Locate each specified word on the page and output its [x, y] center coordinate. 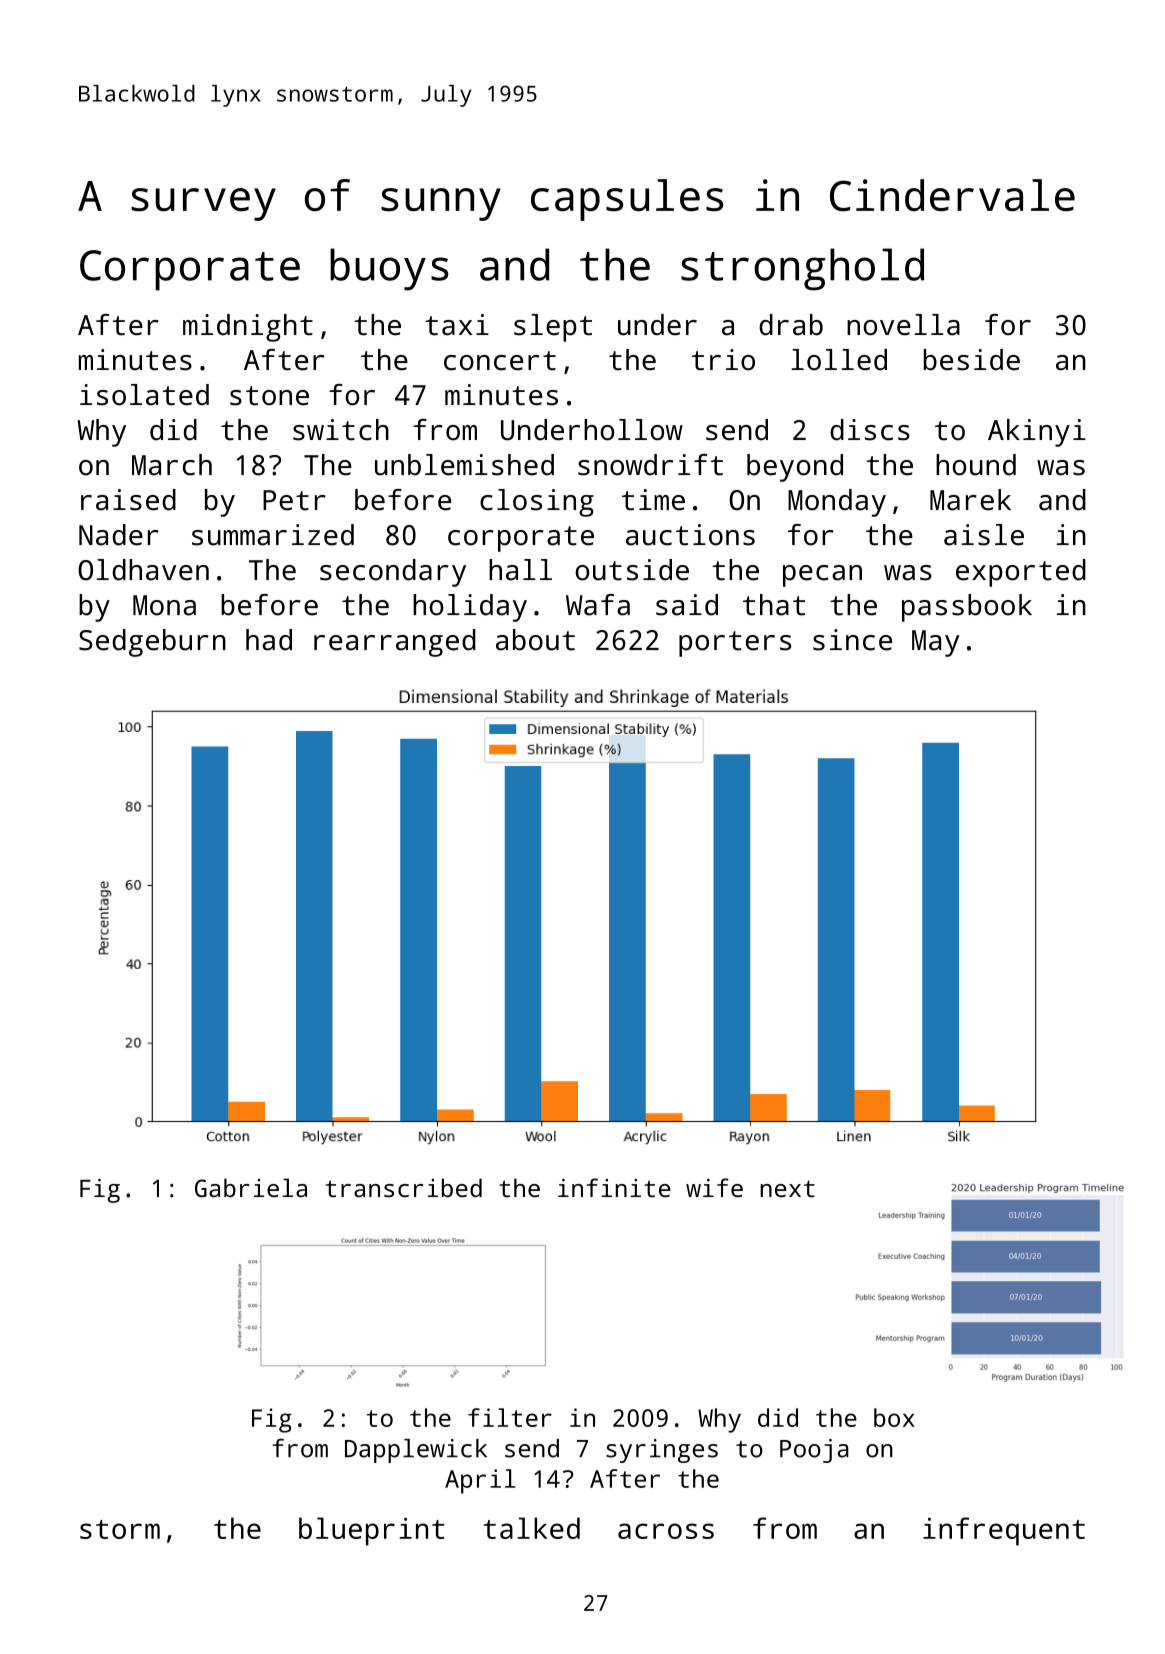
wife [714, 1188]
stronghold [802, 269]
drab [791, 325]
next [787, 1189]
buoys [389, 269]
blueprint [372, 1531]
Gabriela [251, 1188]
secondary [393, 573]
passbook [967, 608]
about [535, 640]
